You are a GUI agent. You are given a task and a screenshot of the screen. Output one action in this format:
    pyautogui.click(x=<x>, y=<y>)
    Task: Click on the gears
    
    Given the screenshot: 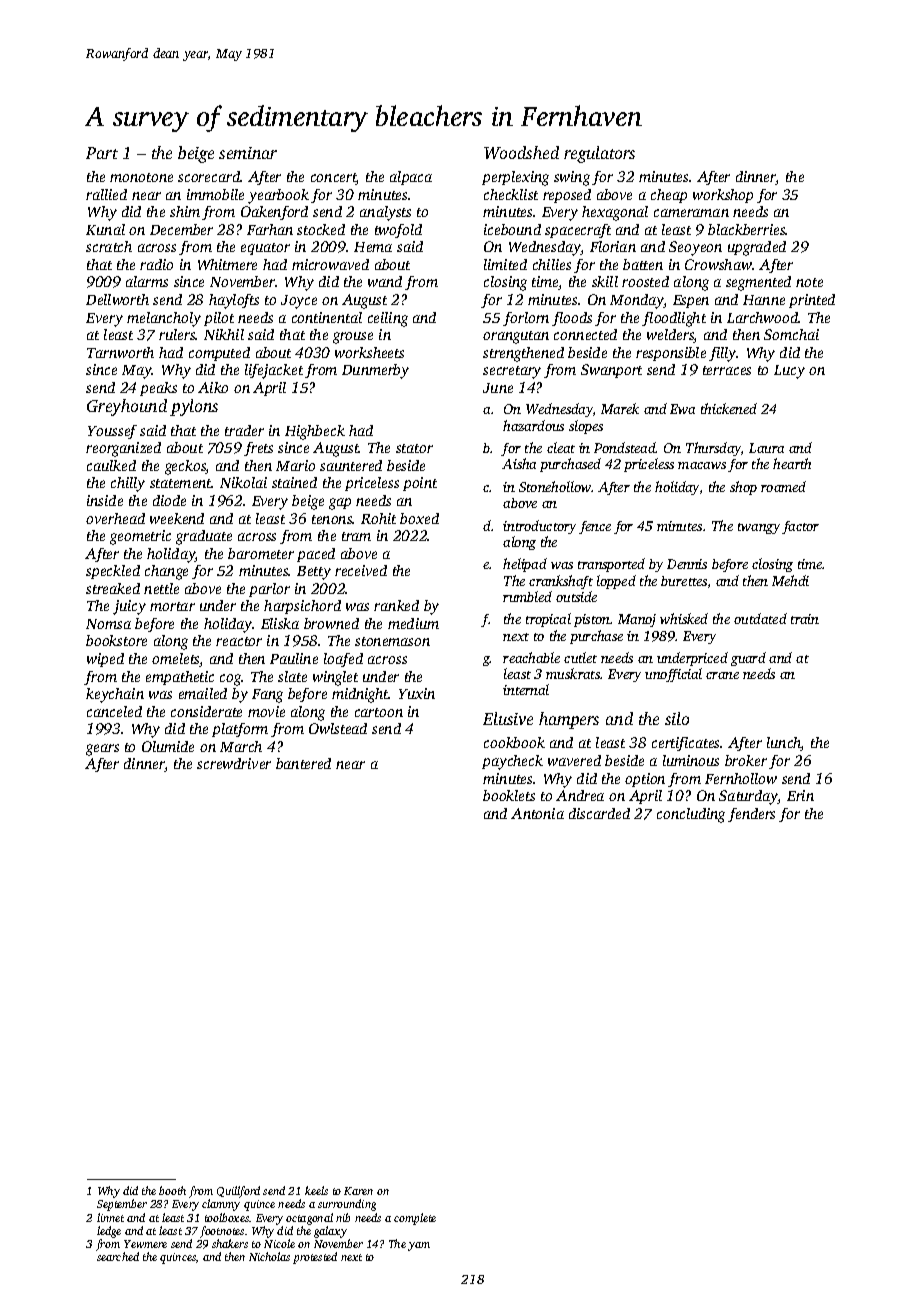 What is the action you would take?
    pyautogui.click(x=102, y=750)
